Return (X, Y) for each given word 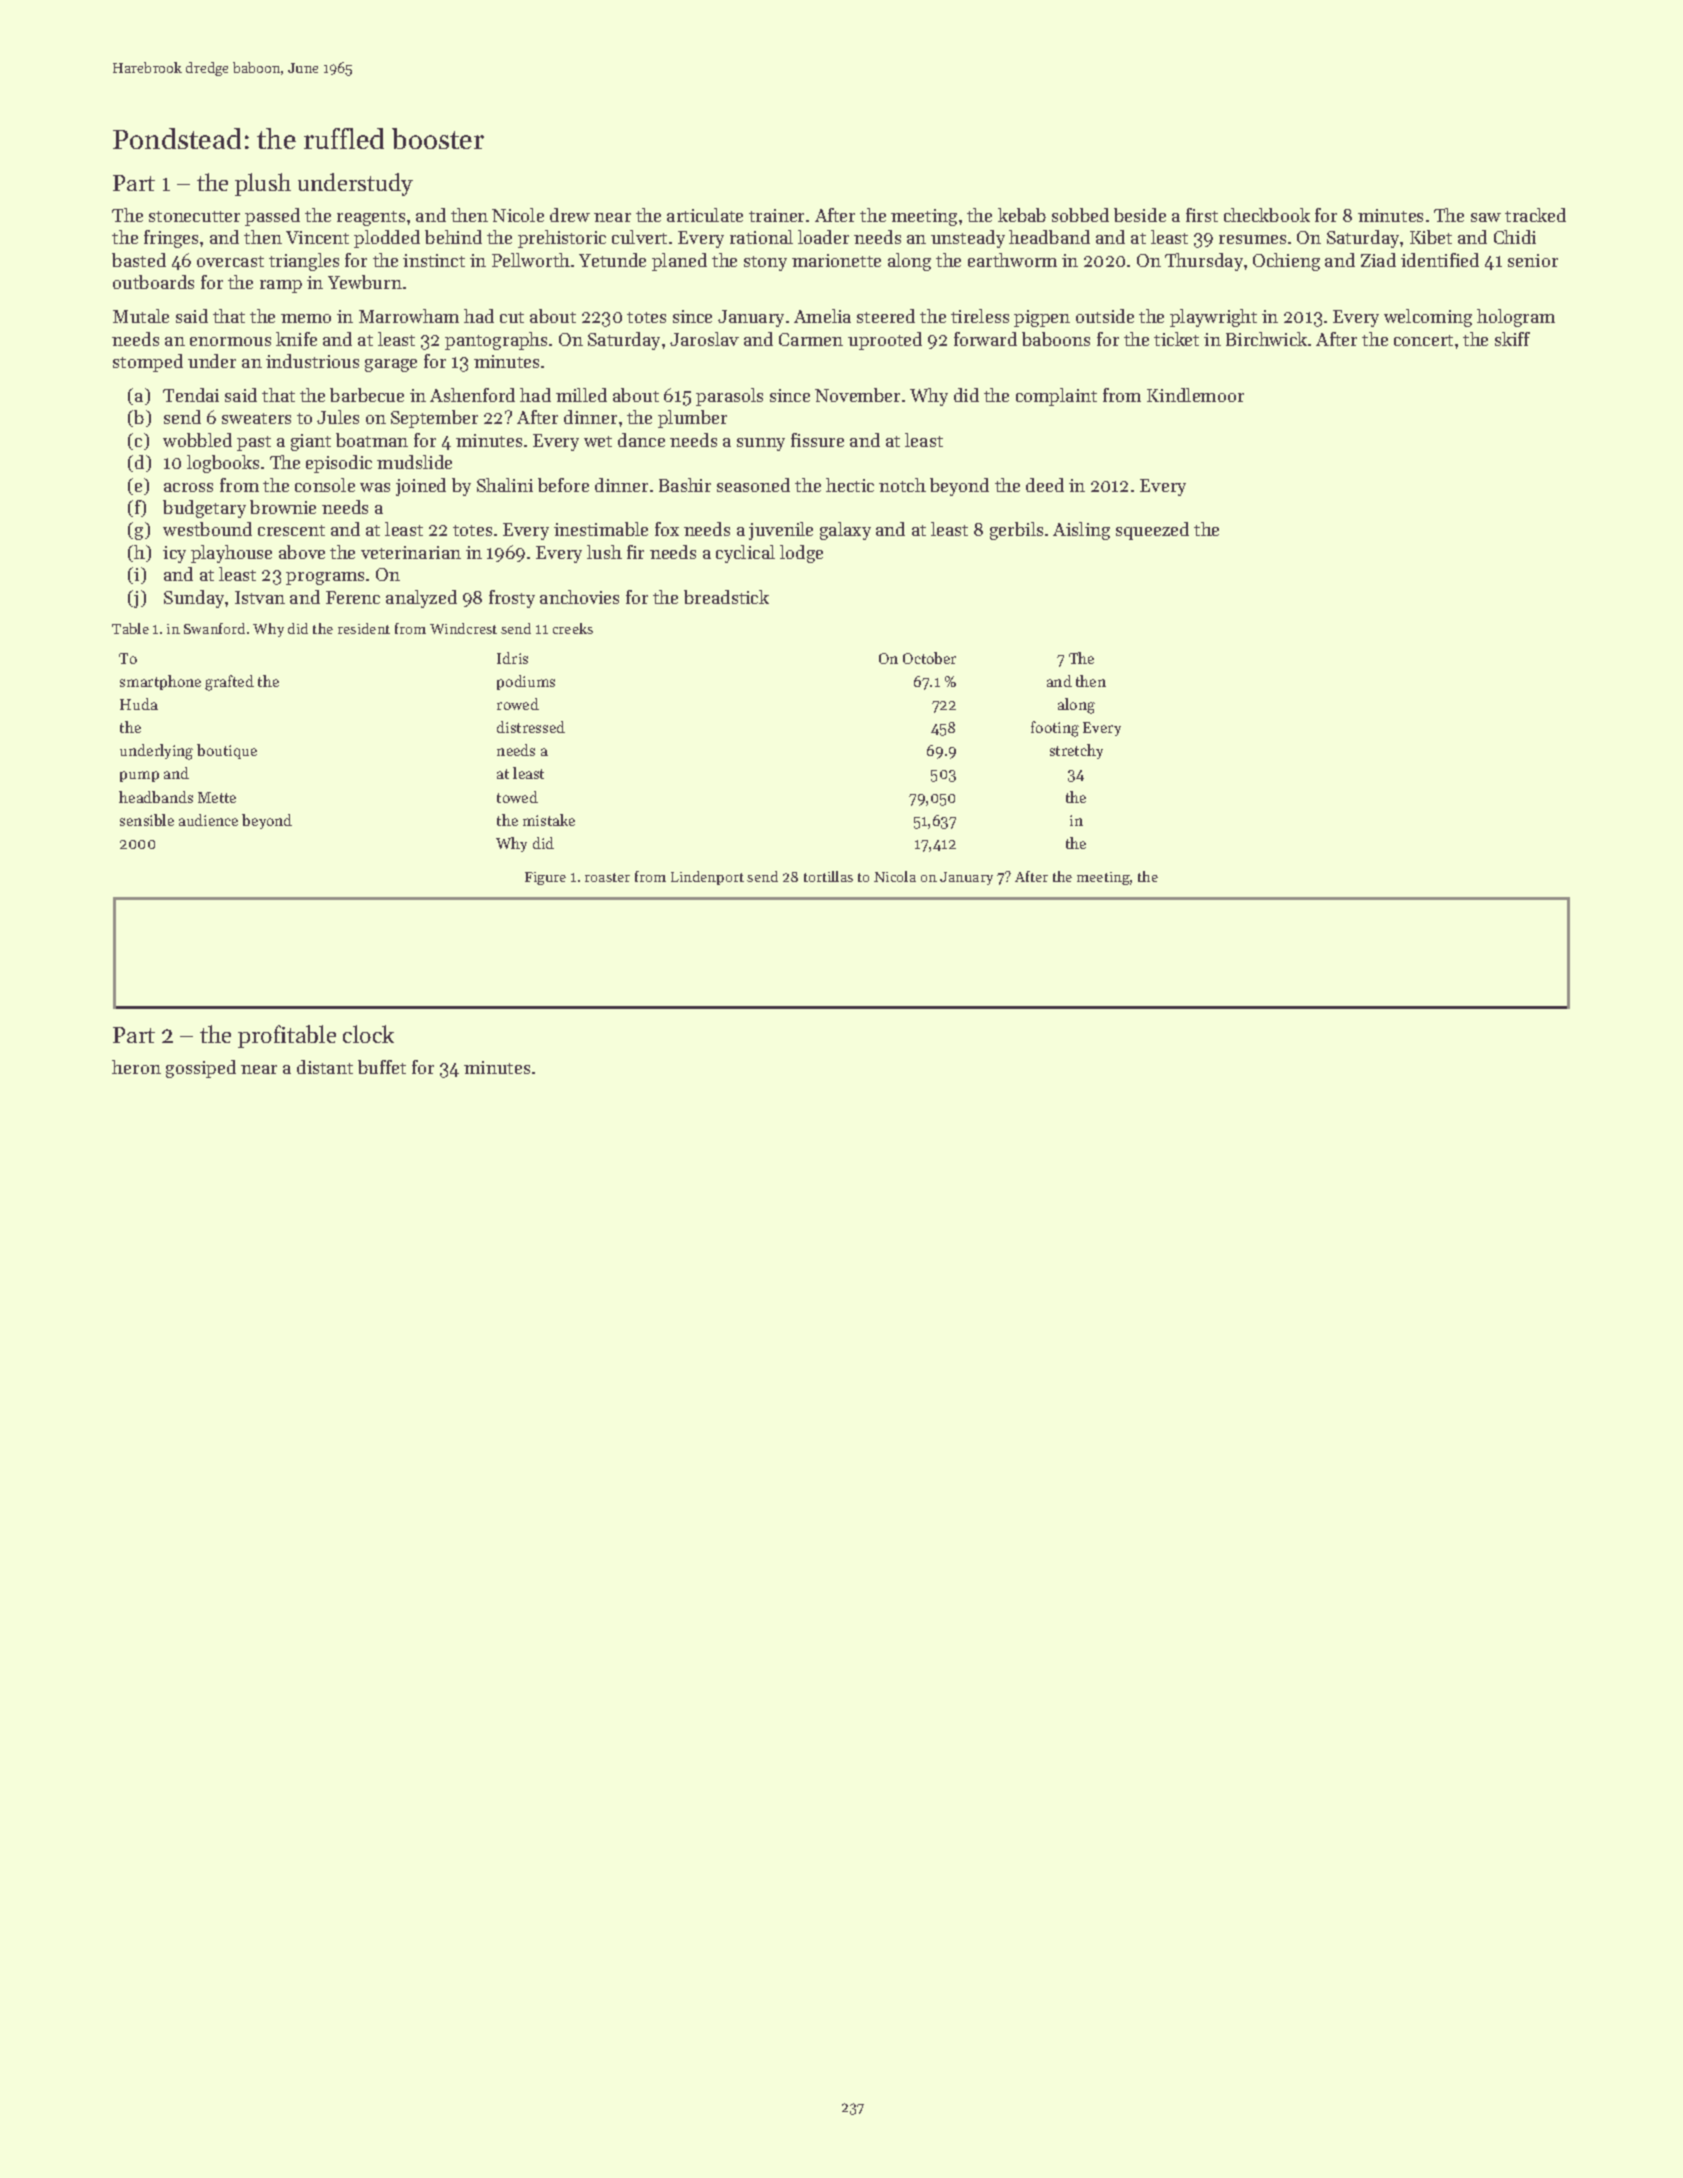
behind (453, 237)
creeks (573, 628)
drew (570, 215)
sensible (147, 820)
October (929, 658)
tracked (1535, 215)
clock (368, 1034)
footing (1055, 729)
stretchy (1076, 751)
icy (174, 554)
